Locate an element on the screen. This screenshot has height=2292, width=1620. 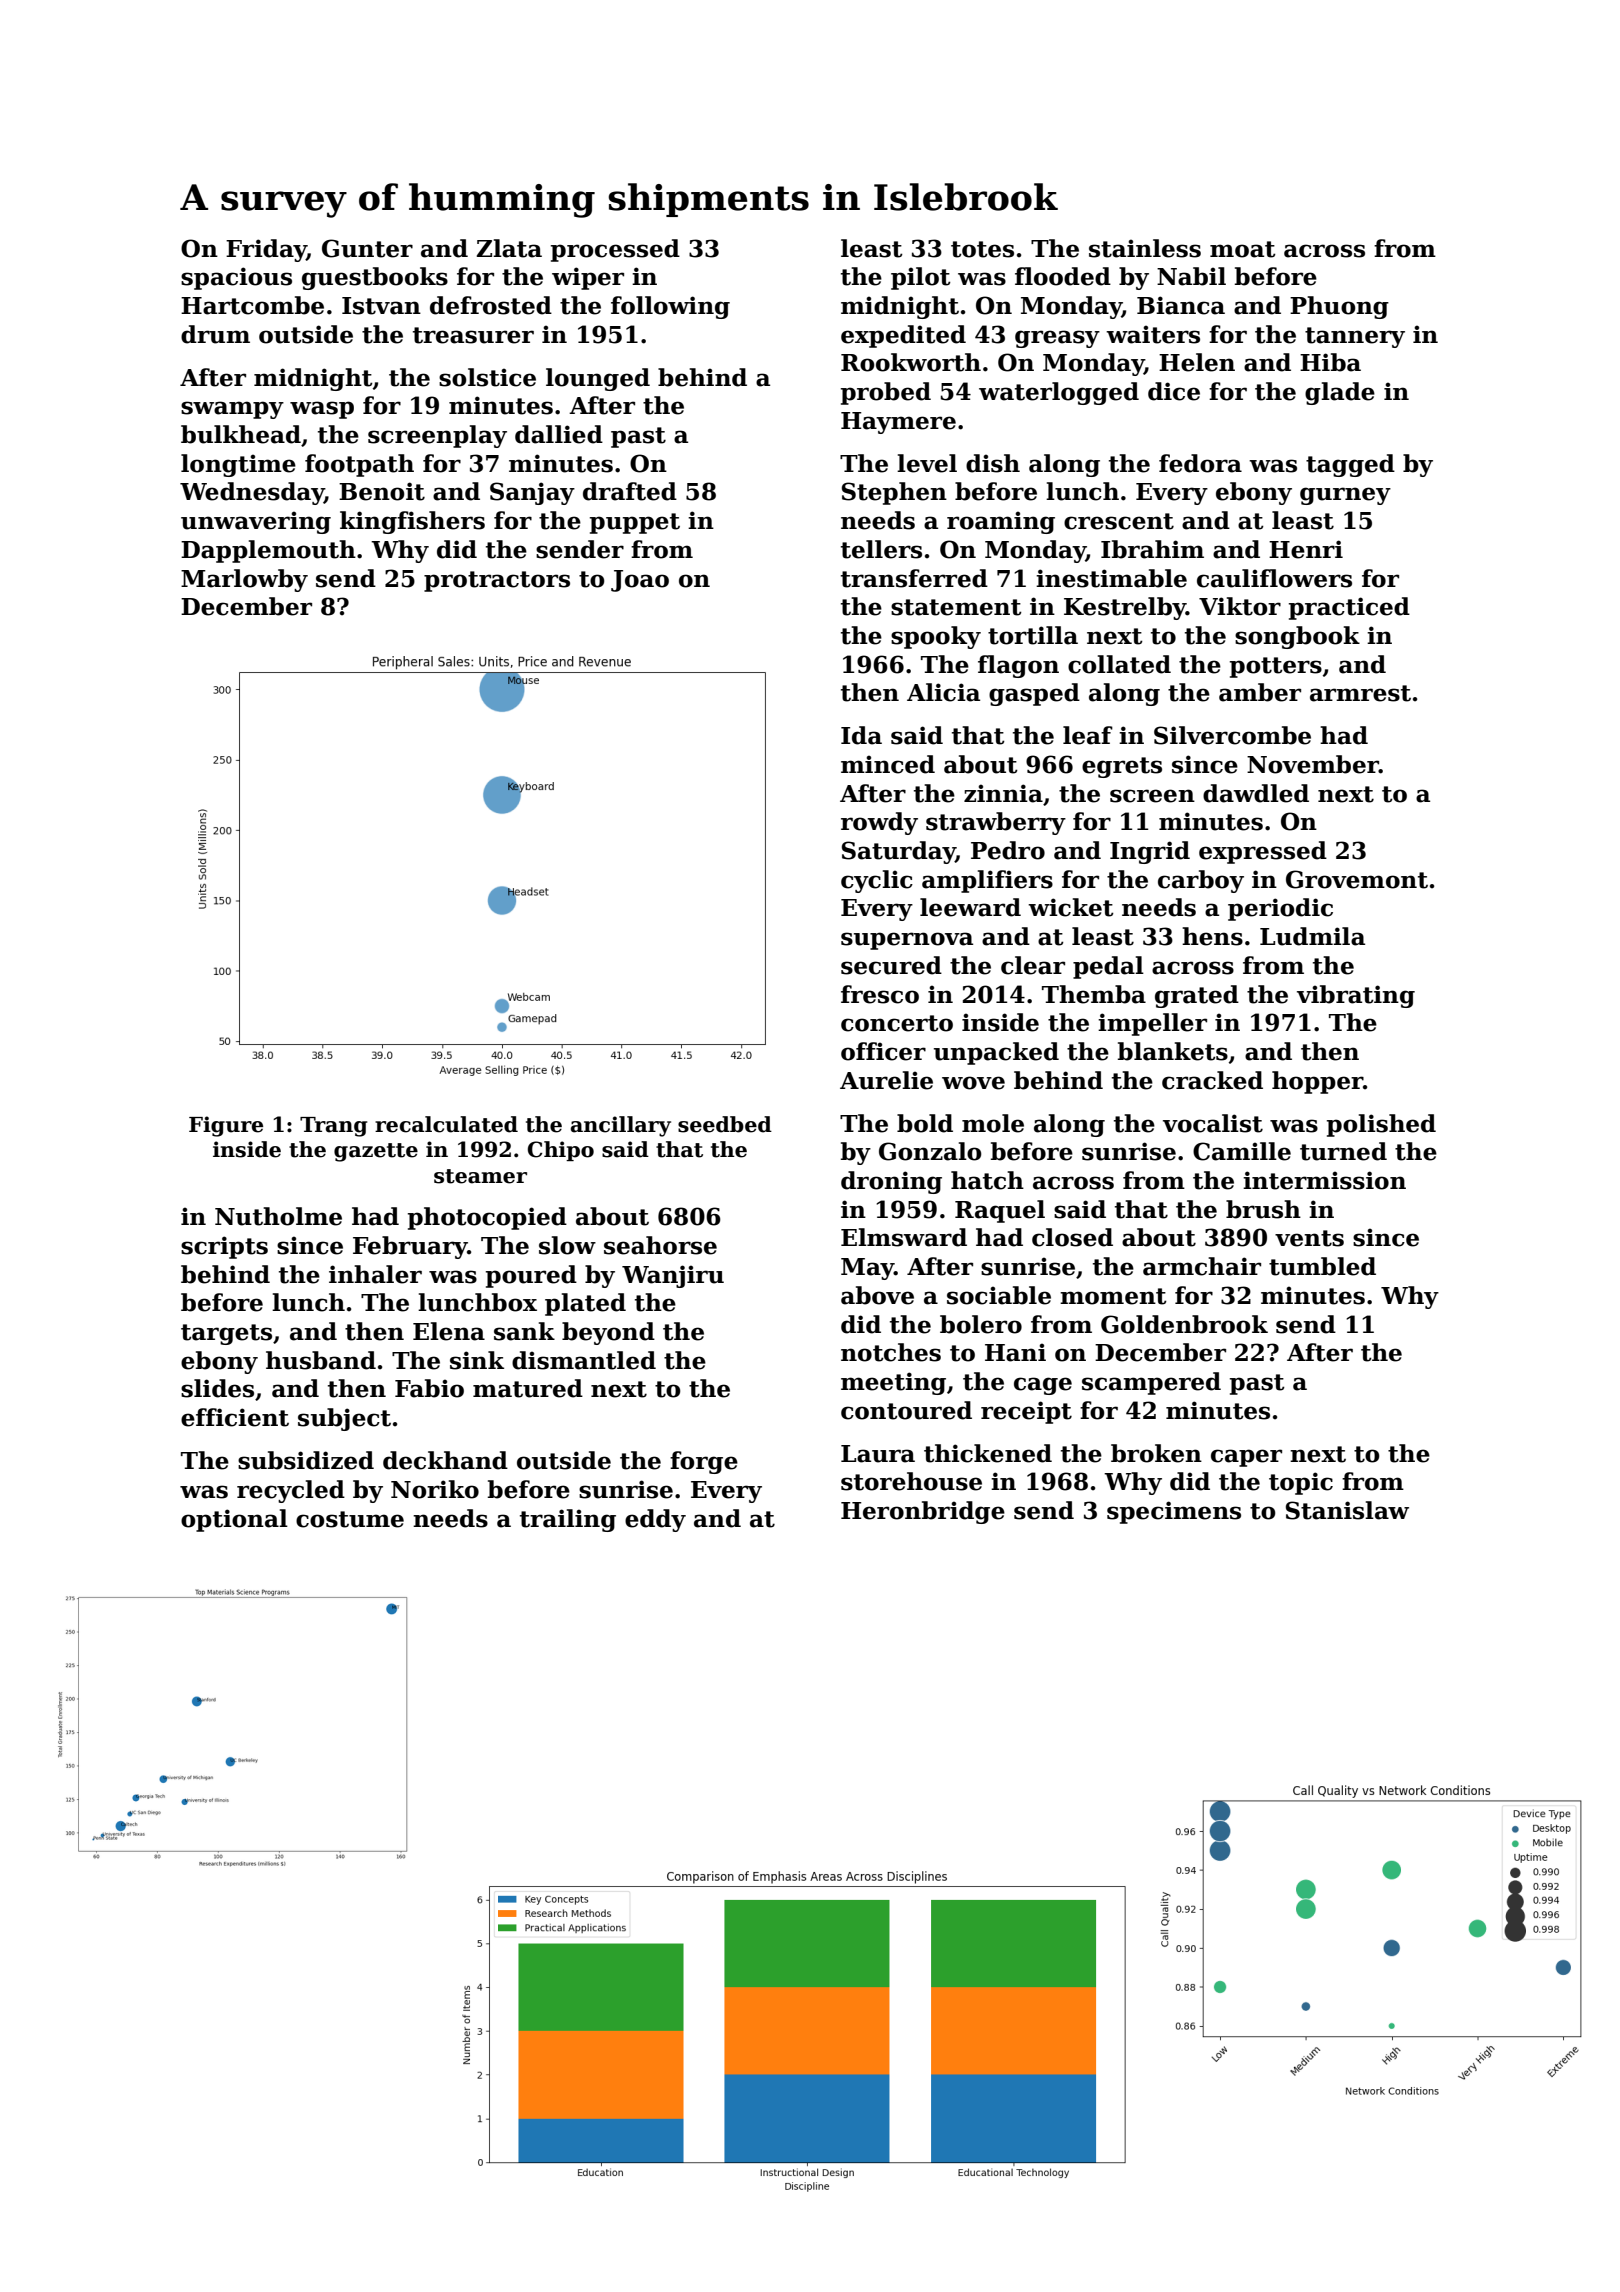
Gunter is located at coordinates (367, 248).
